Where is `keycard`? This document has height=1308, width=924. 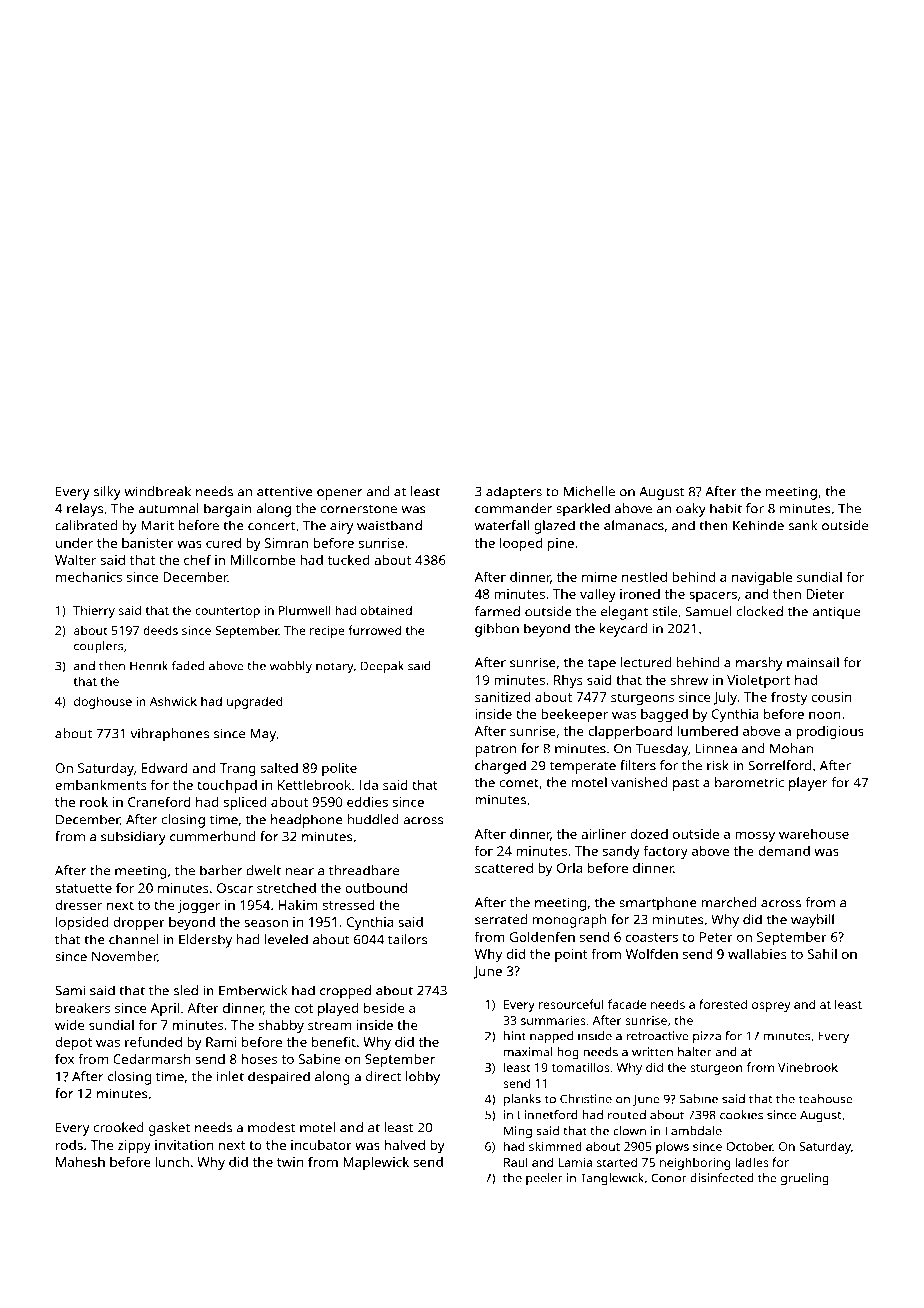 keycard is located at coordinates (623, 630).
